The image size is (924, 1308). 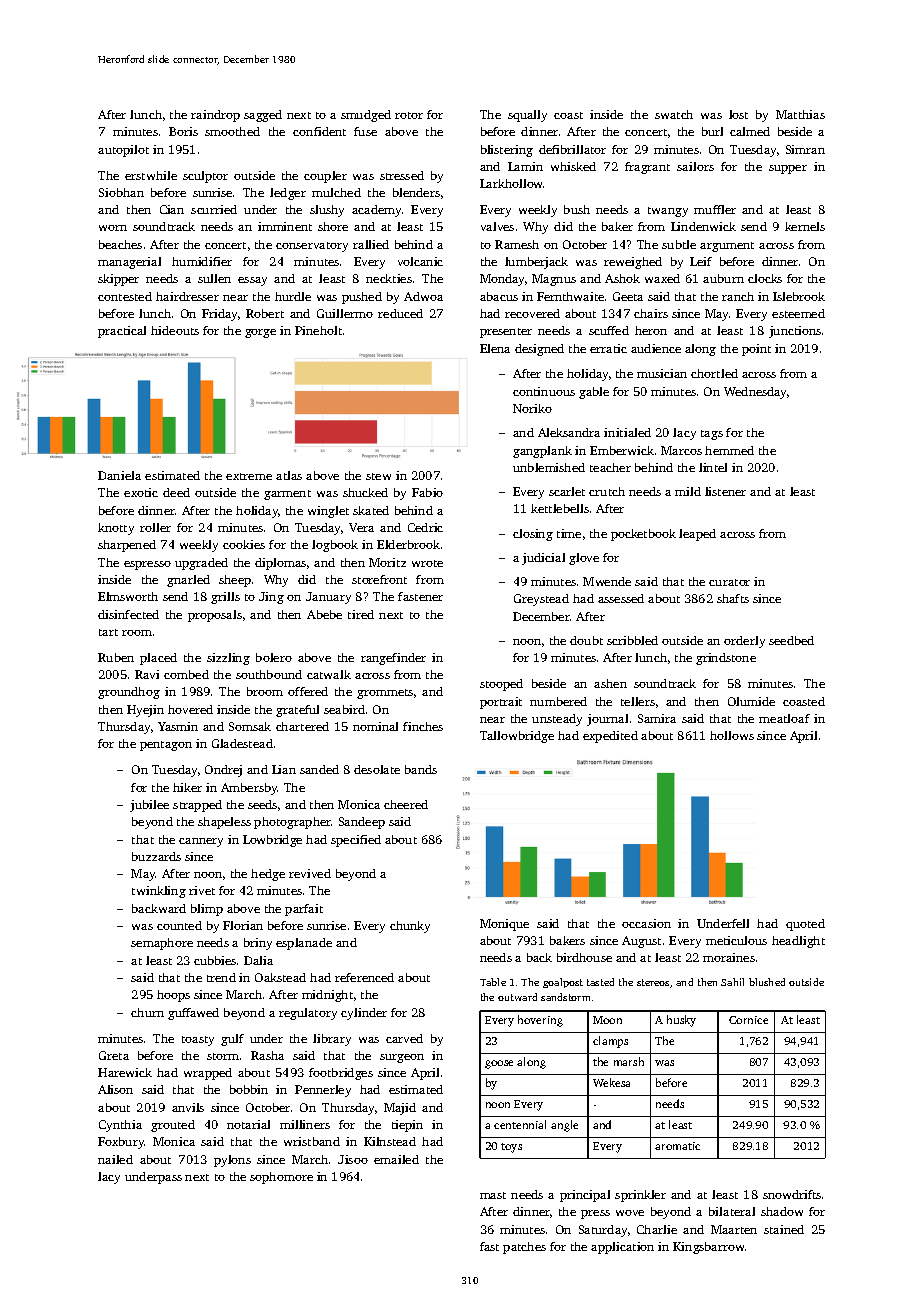 What do you see at coordinates (805, 925) in the screenshot?
I see `quoted` at bounding box center [805, 925].
